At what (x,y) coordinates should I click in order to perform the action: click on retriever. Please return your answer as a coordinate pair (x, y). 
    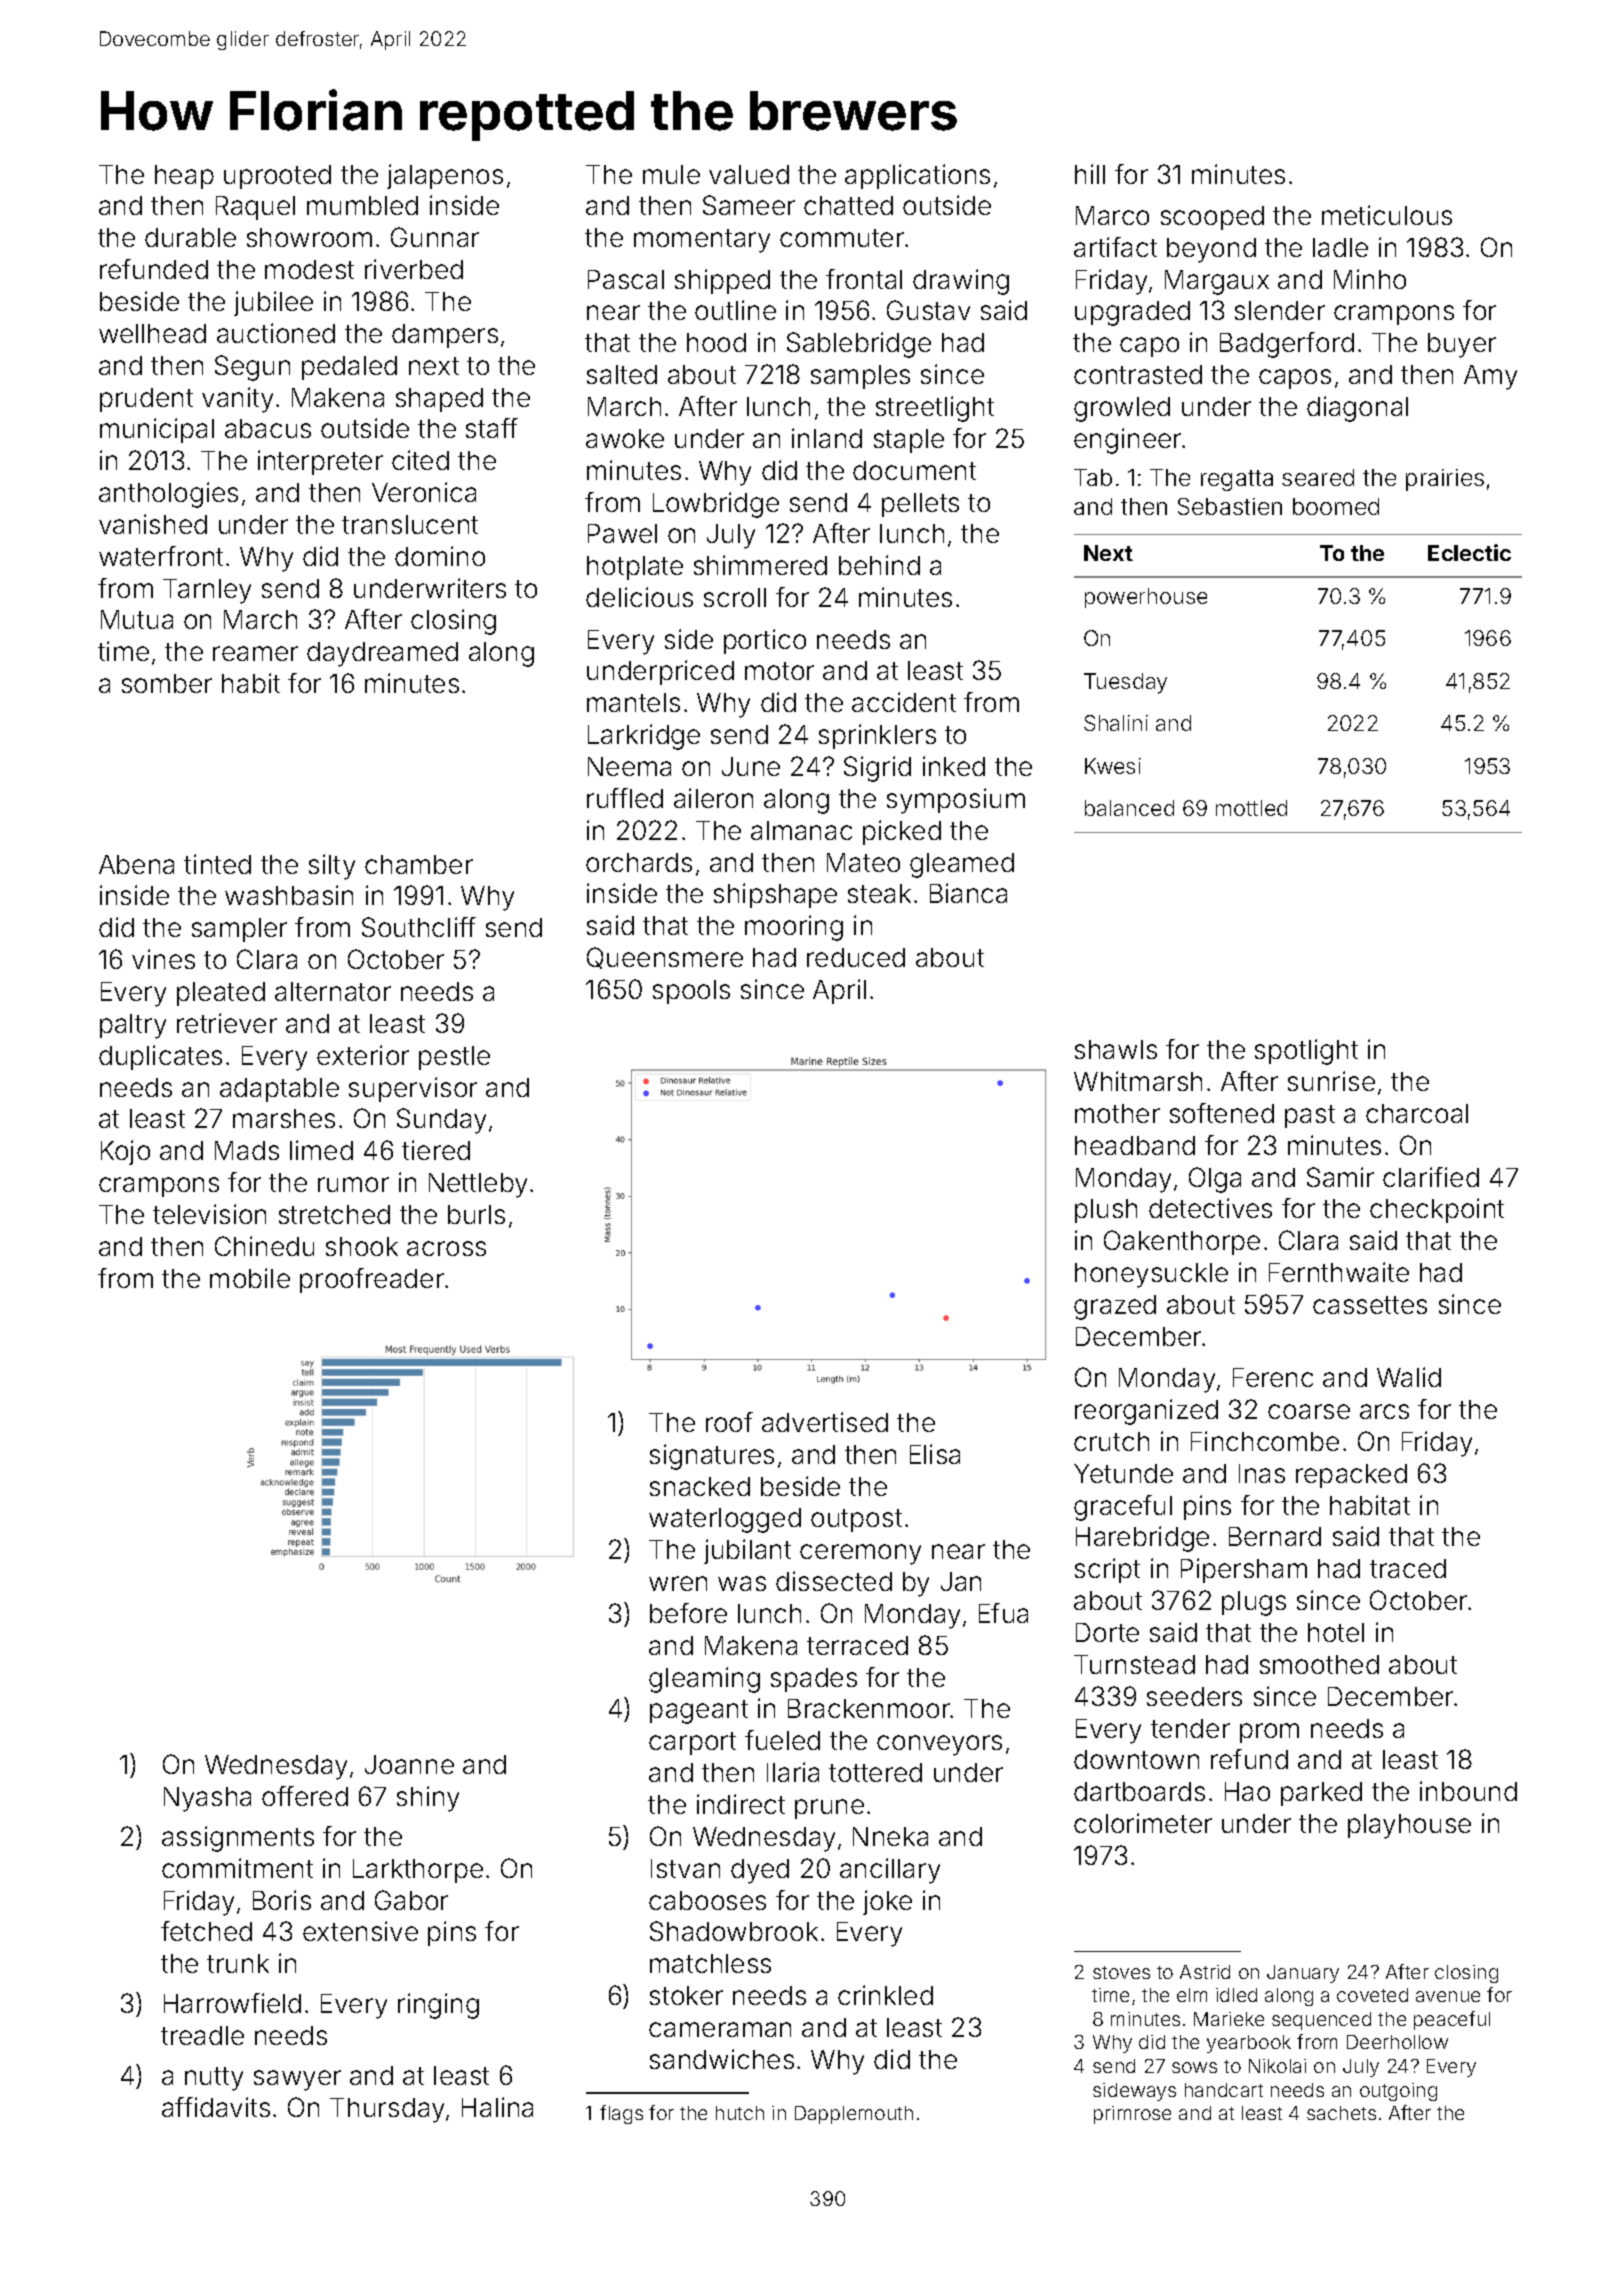
    Looking at the image, I should click on (227, 1023).
